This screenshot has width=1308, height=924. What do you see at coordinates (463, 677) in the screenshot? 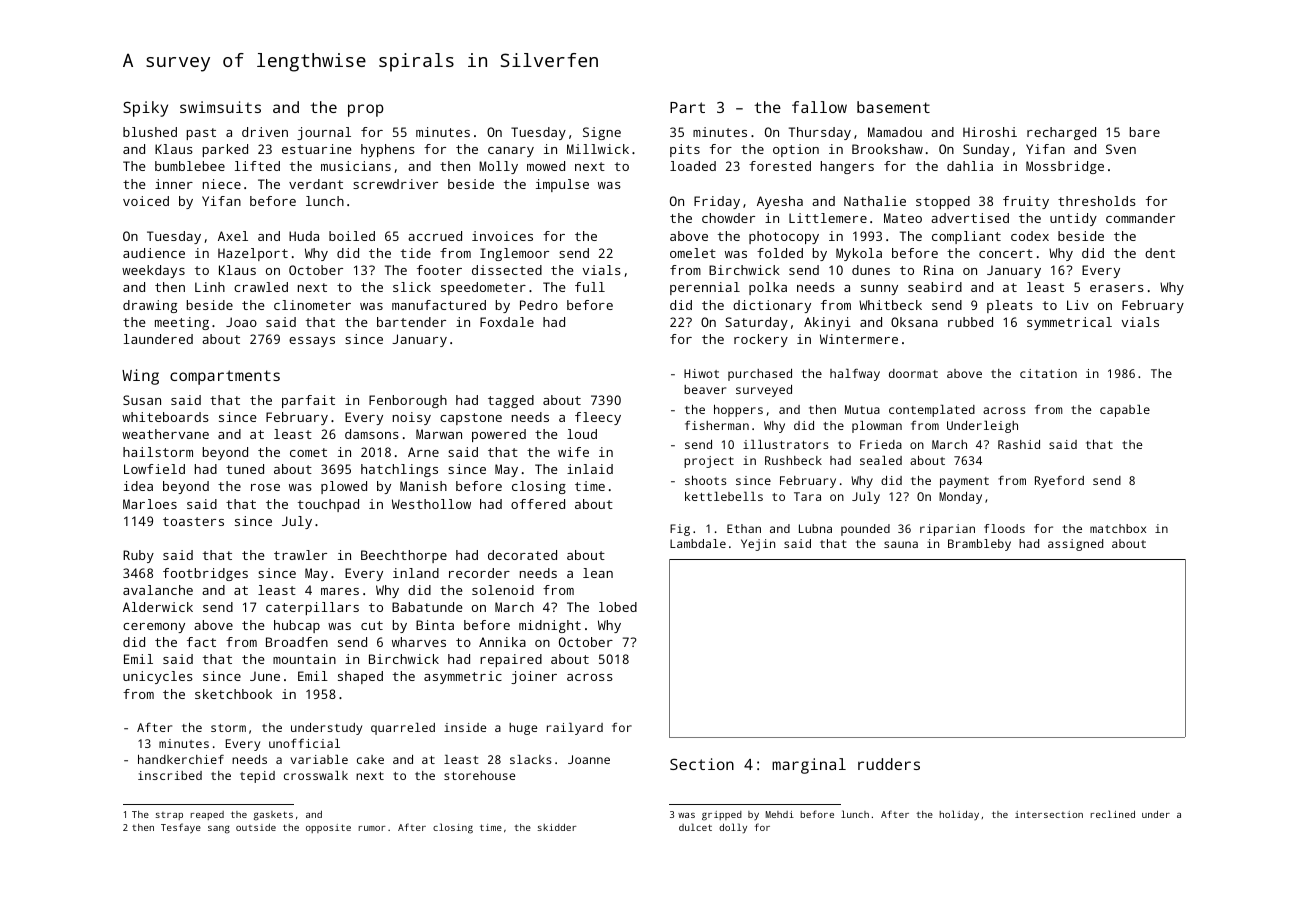
I see `asymmetric` at bounding box center [463, 677].
